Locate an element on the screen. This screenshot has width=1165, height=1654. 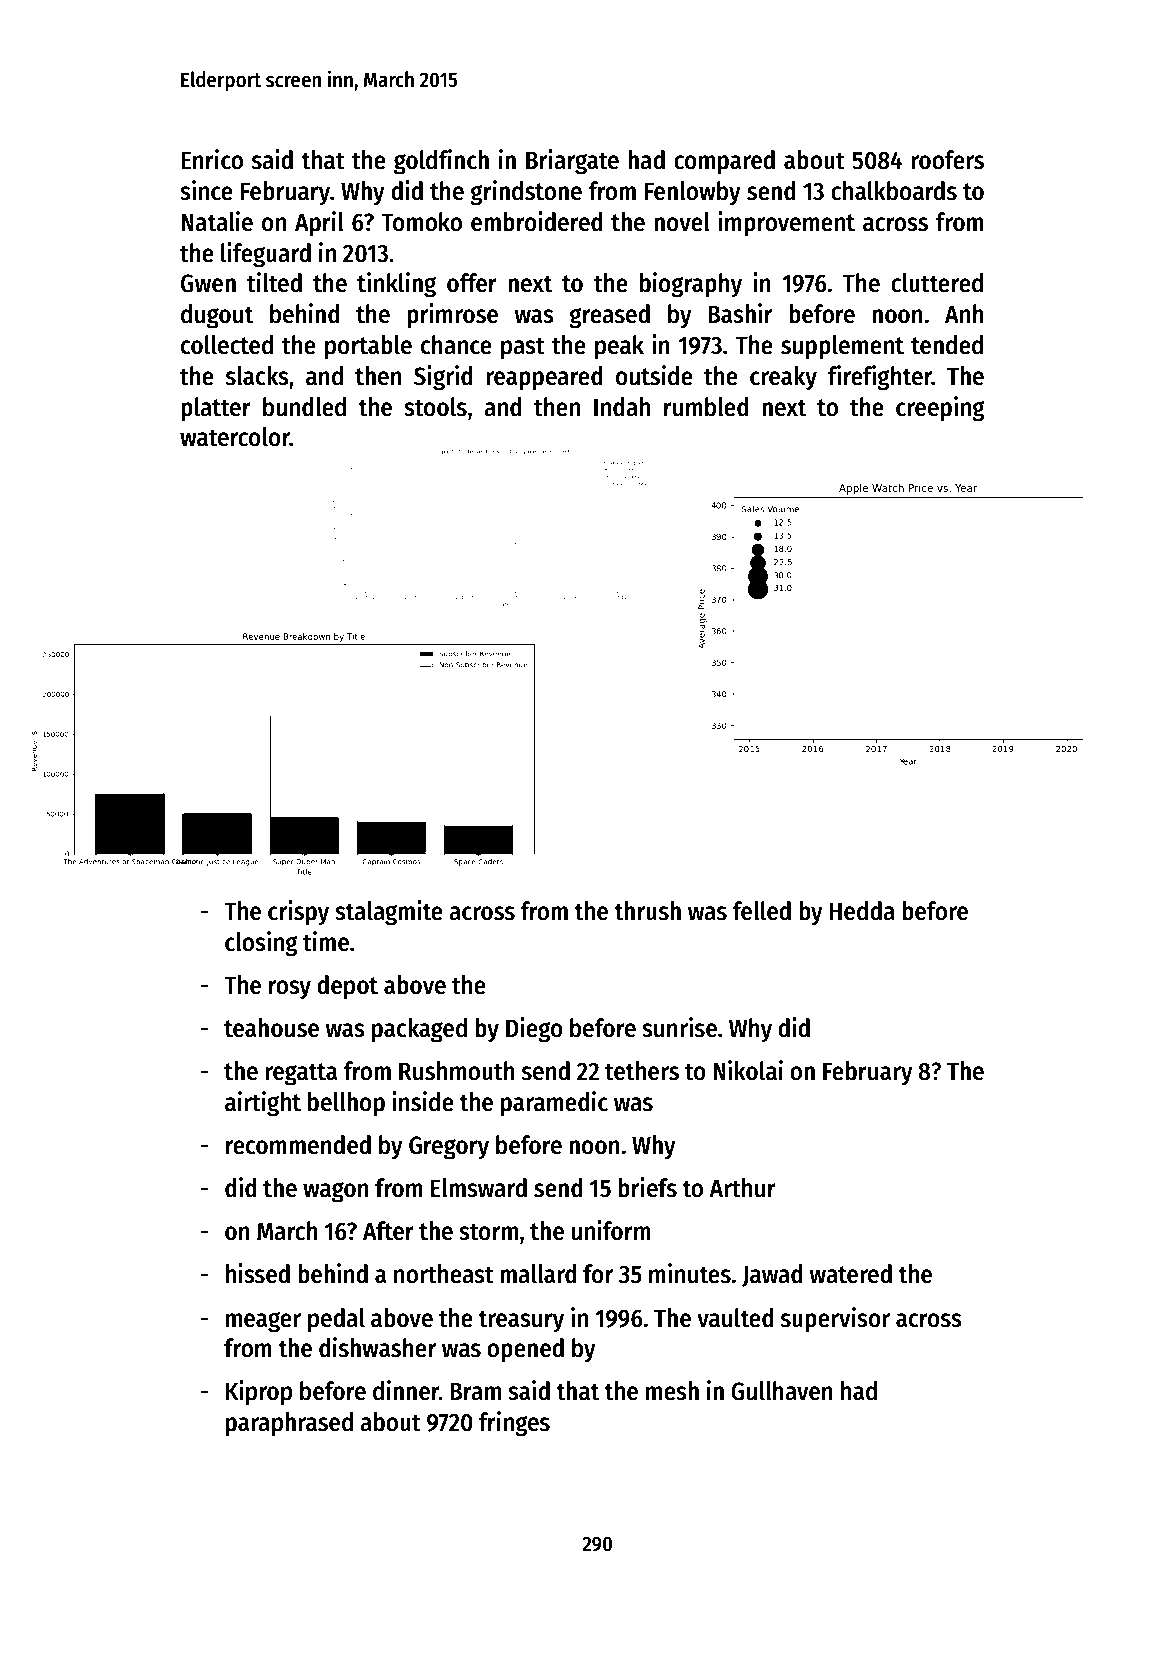
Nikolai is located at coordinates (748, 1070).
